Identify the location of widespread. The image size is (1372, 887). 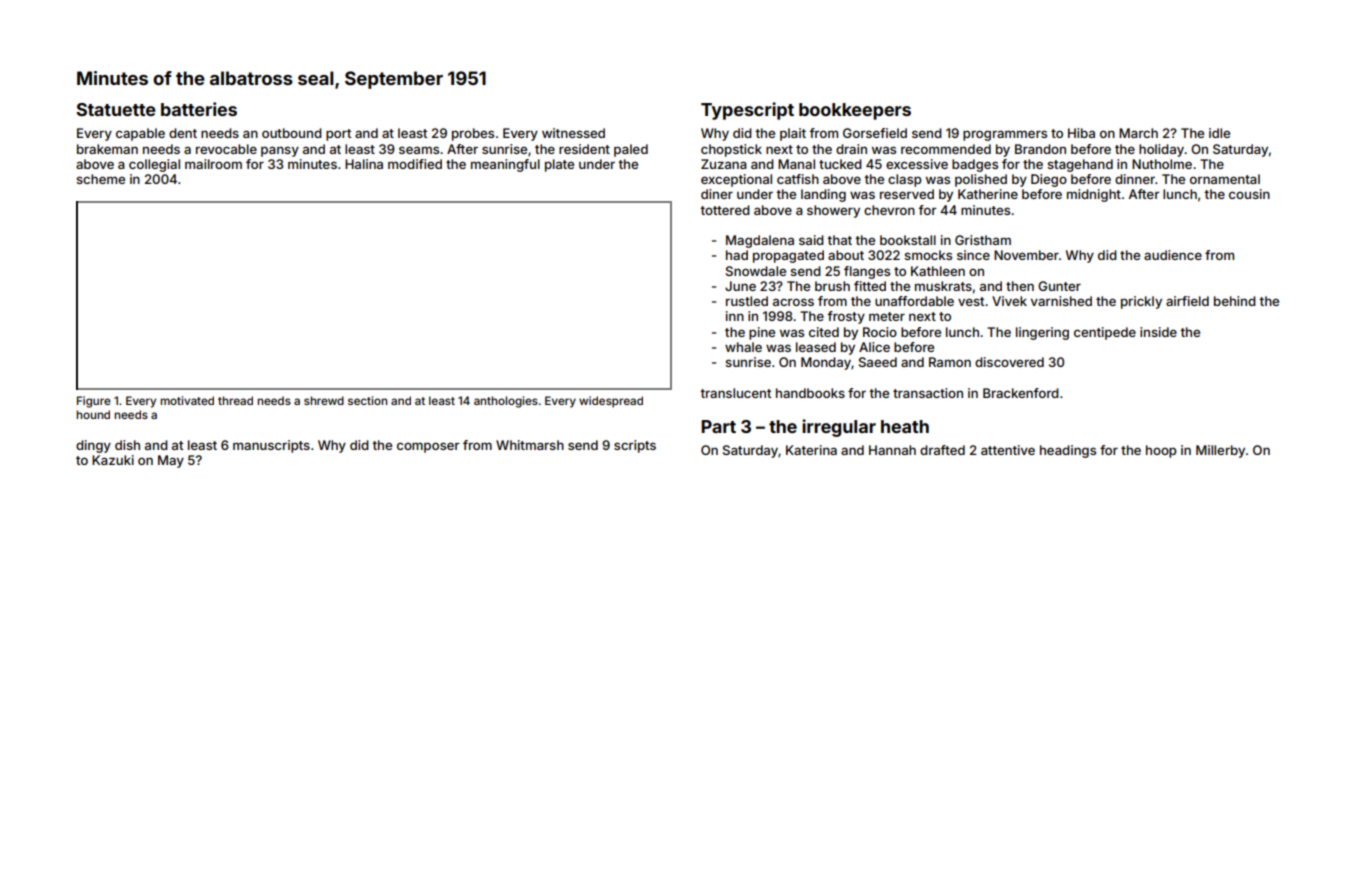
(611, 402).
